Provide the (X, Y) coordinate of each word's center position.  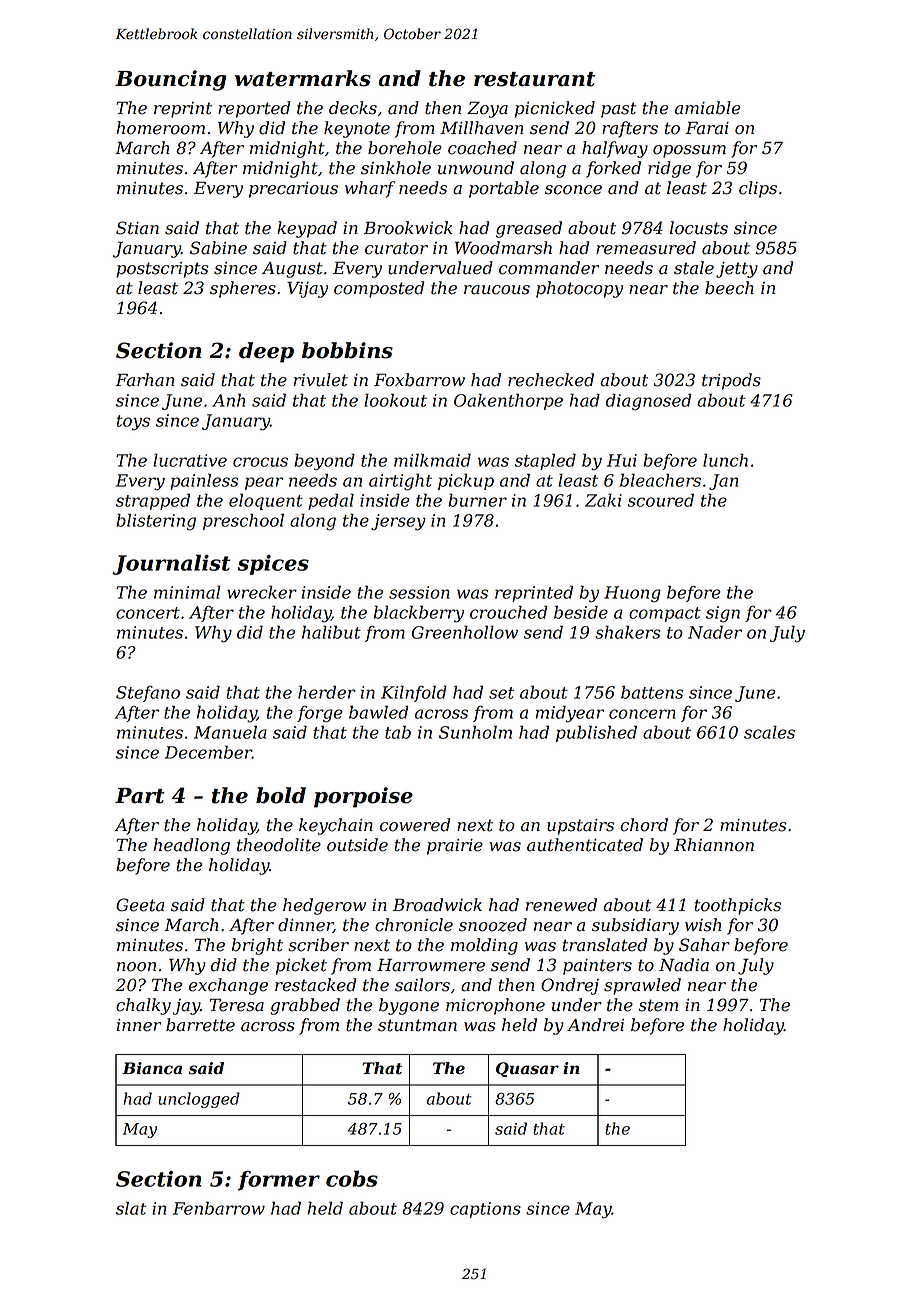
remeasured (646, 248)
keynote (357, 129)
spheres (243, 289)
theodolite (279, 845)
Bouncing (170, 80)
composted (379, 289)
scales (769, 732)
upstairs (580, 827)
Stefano (148, 693)
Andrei (595, 1025)
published (596, 733)
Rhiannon (714, 845)
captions (485, 1210)
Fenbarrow (219, 1208)
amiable (708, 108)
